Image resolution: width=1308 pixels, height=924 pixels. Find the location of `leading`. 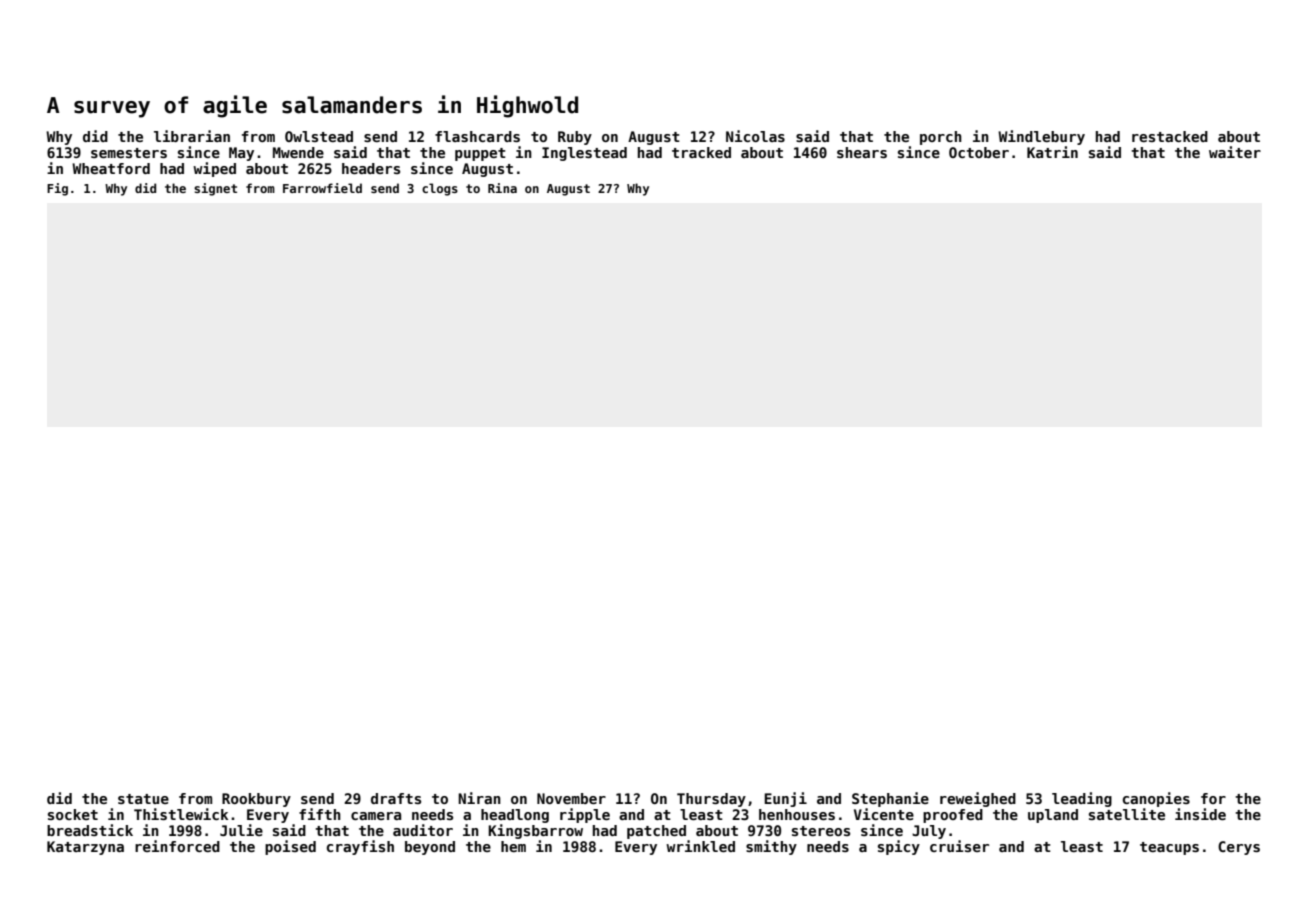

leading is located at coordinates (1082, 799).
